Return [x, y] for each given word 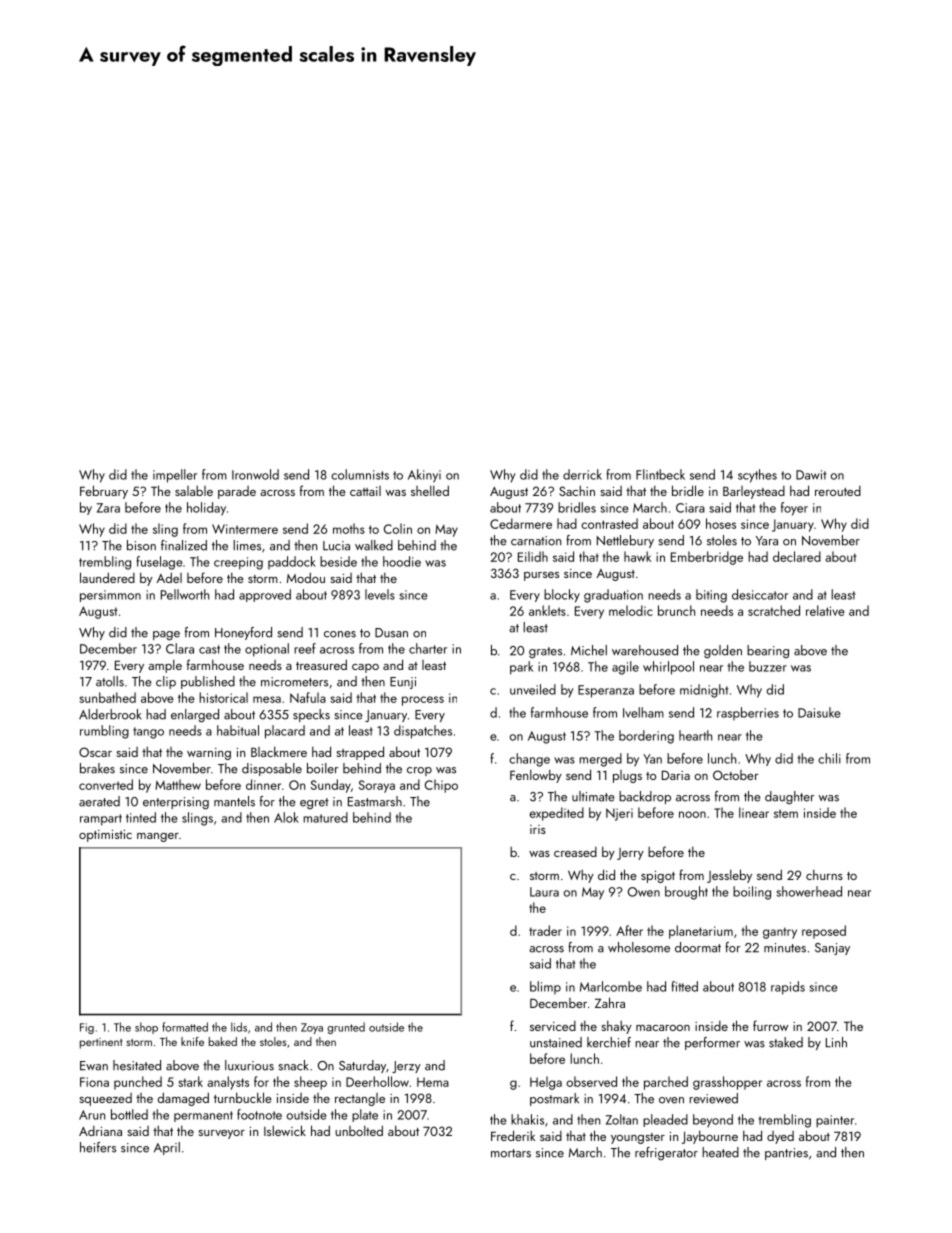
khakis [527, 1119]
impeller [175, 476]
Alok [286, 817]
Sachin [577, 490]
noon [692, 814]
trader [545, 930]
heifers [98, 1147]
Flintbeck [660, 474]
